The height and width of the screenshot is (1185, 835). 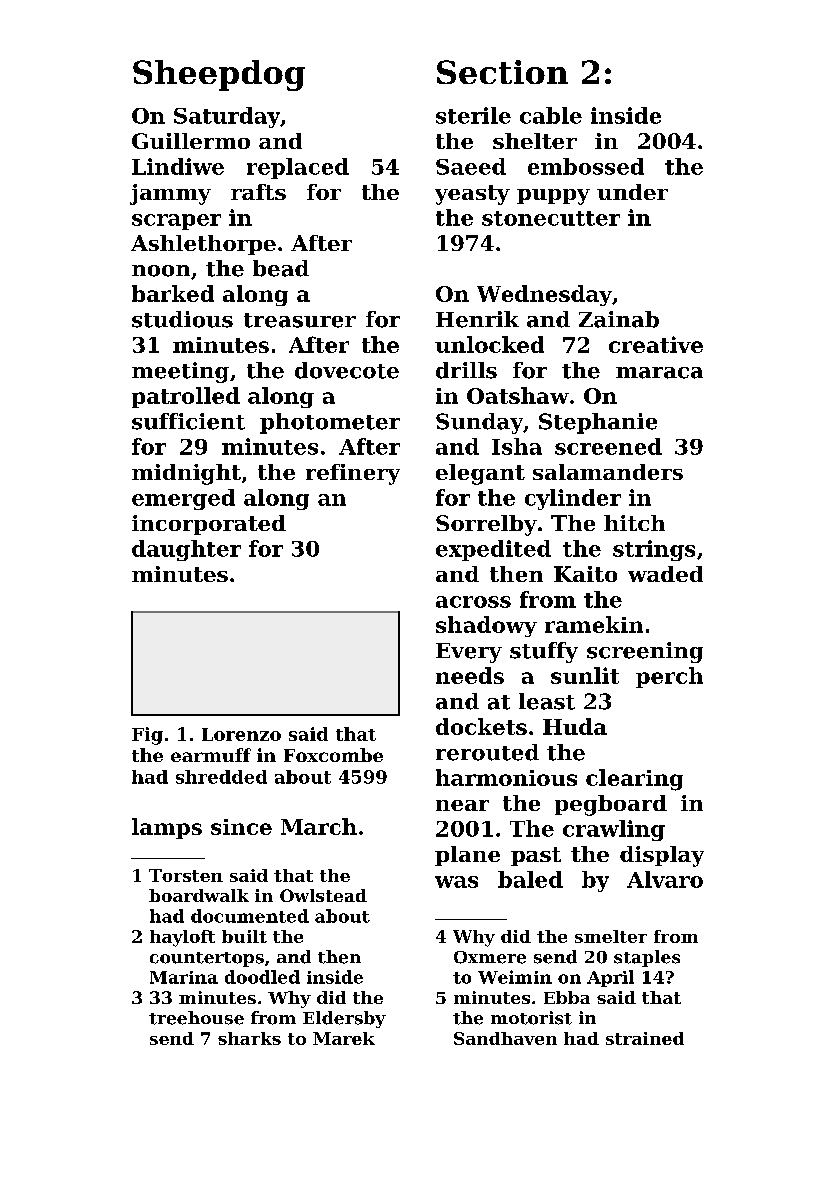 I want to click on hayloft, so click(x=182, y=938).
